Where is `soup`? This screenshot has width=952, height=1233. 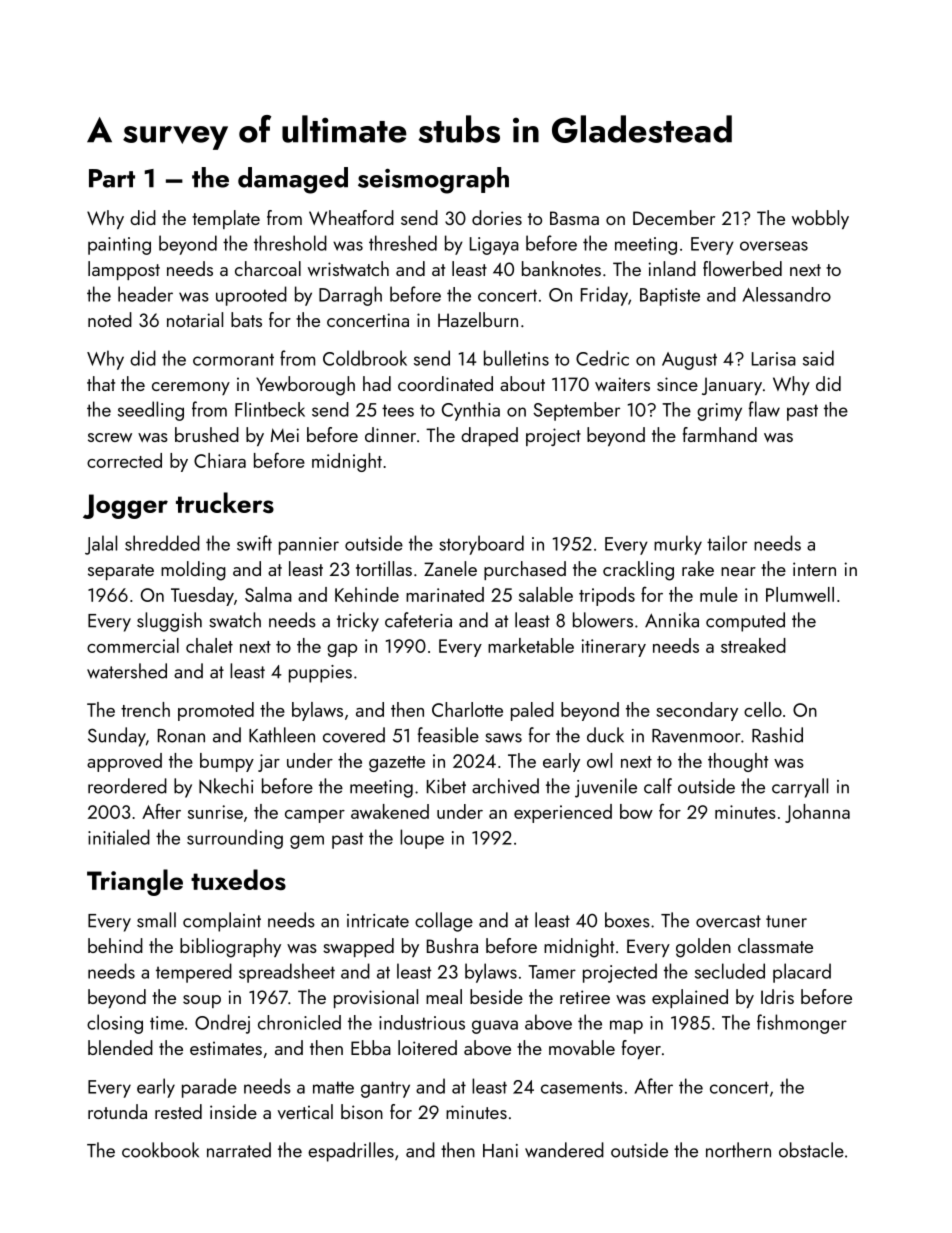
soup is located at coordinates (202, 1001).
